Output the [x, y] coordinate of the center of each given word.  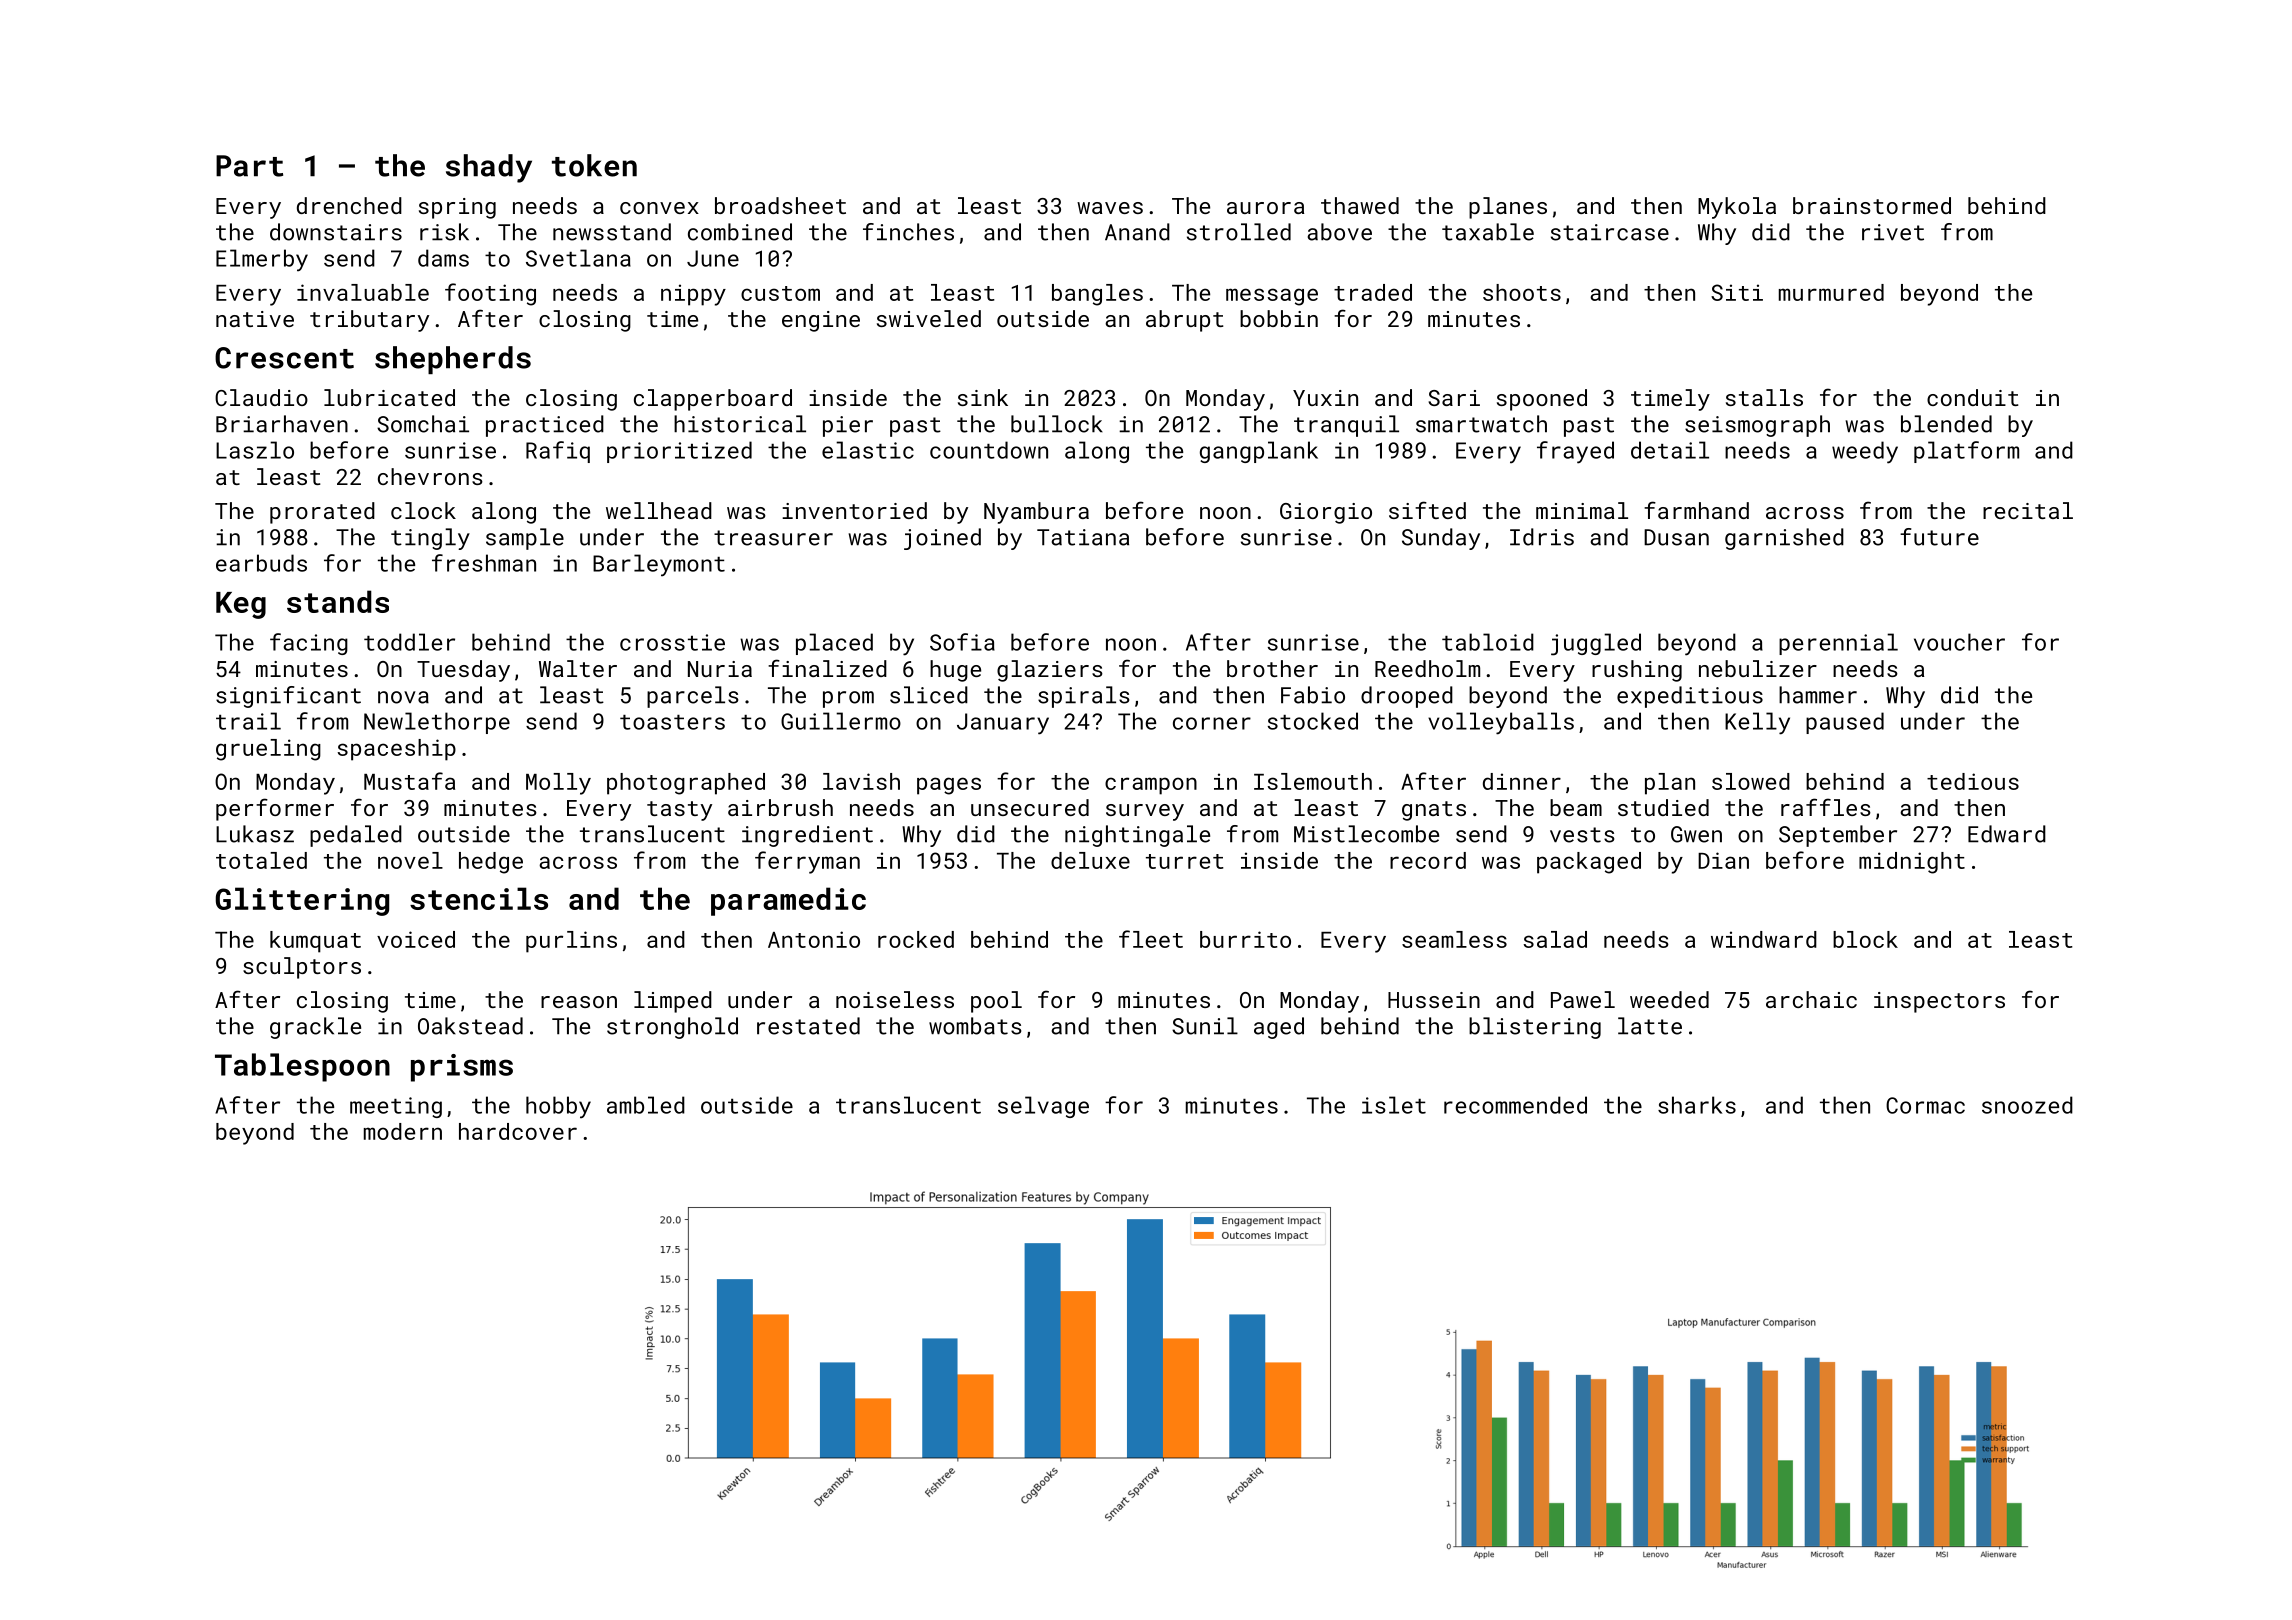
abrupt [1185, 321]
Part [249, 166]
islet [1394, 1105]
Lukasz [255, 834]
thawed [1360, 205]
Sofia [962, 642]
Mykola [1737, 208]
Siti [1737, 292]
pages [949, 786]
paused [1845, 723]
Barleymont [659, 565]
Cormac [1925, 1105]
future [1939, 537]
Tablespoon [302, 1067]
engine [821, 321]
